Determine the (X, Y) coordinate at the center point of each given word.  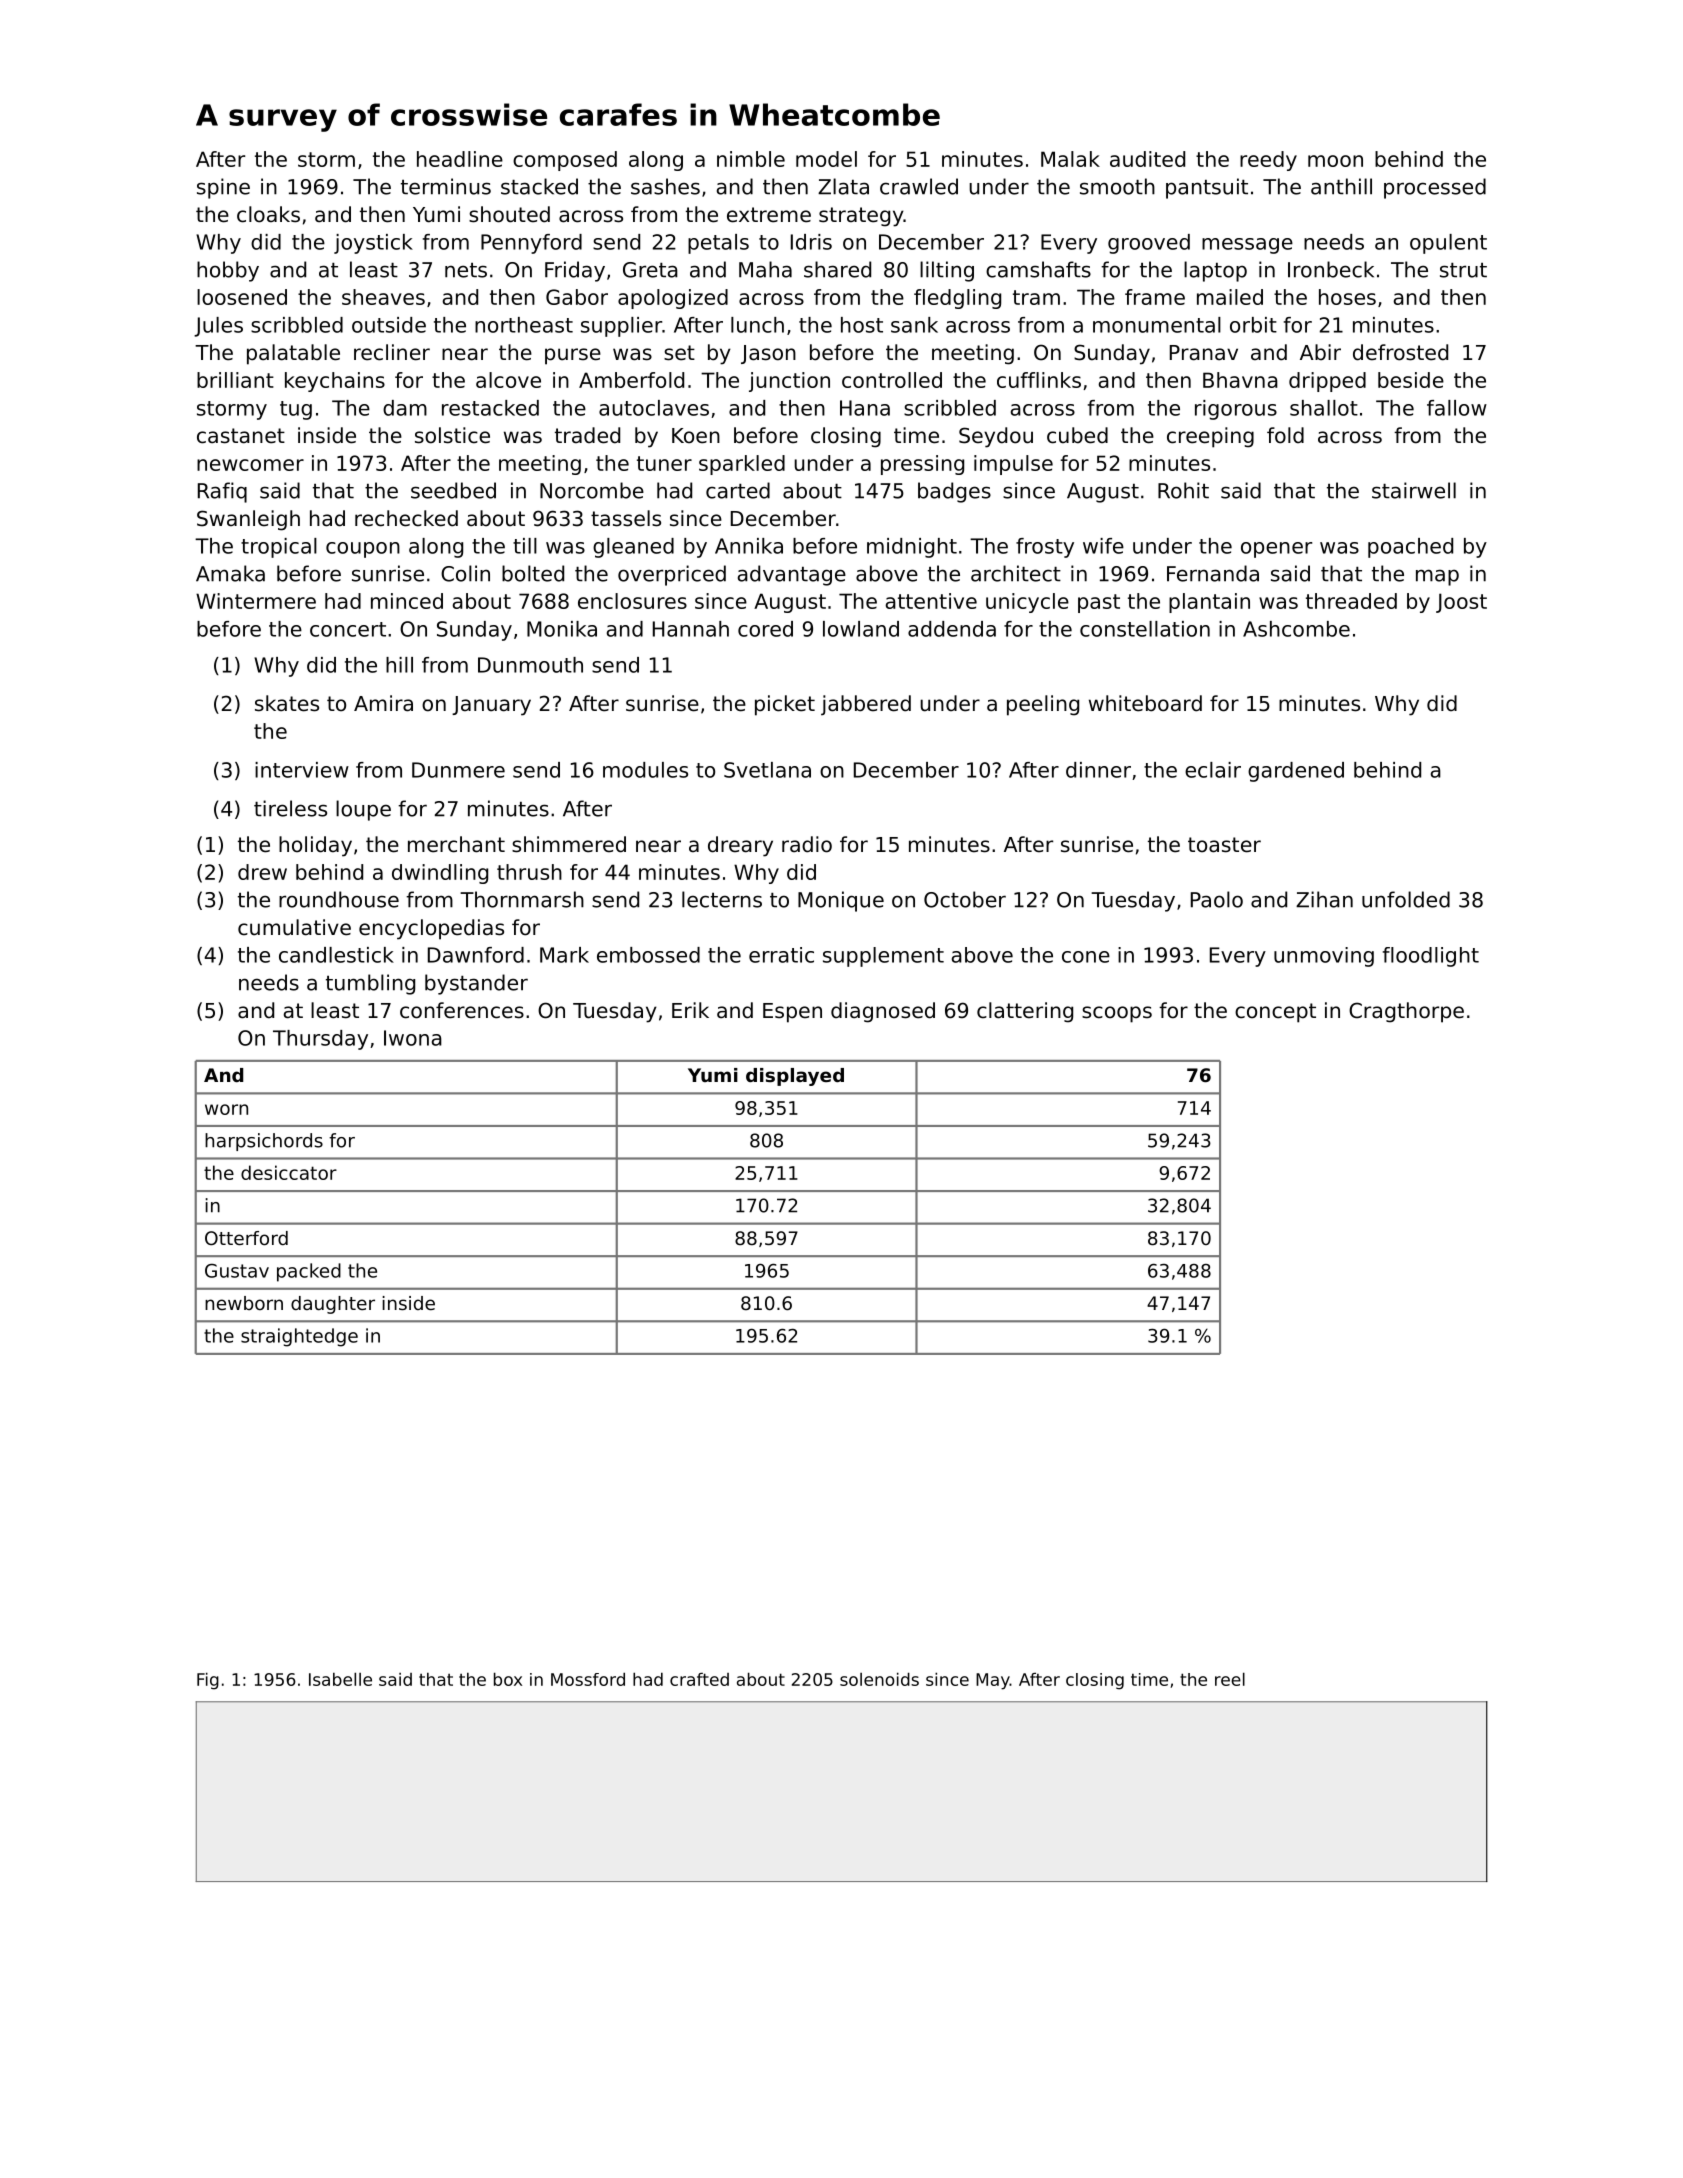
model (826, 159)
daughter (333, 1305)
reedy (1268, 161)
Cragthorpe (1406, 1012)
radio (807, 844)
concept (1275, 1013)
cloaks (268, 214)
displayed (795, 1077)
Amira (383, 703)
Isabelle (340, 1679)
